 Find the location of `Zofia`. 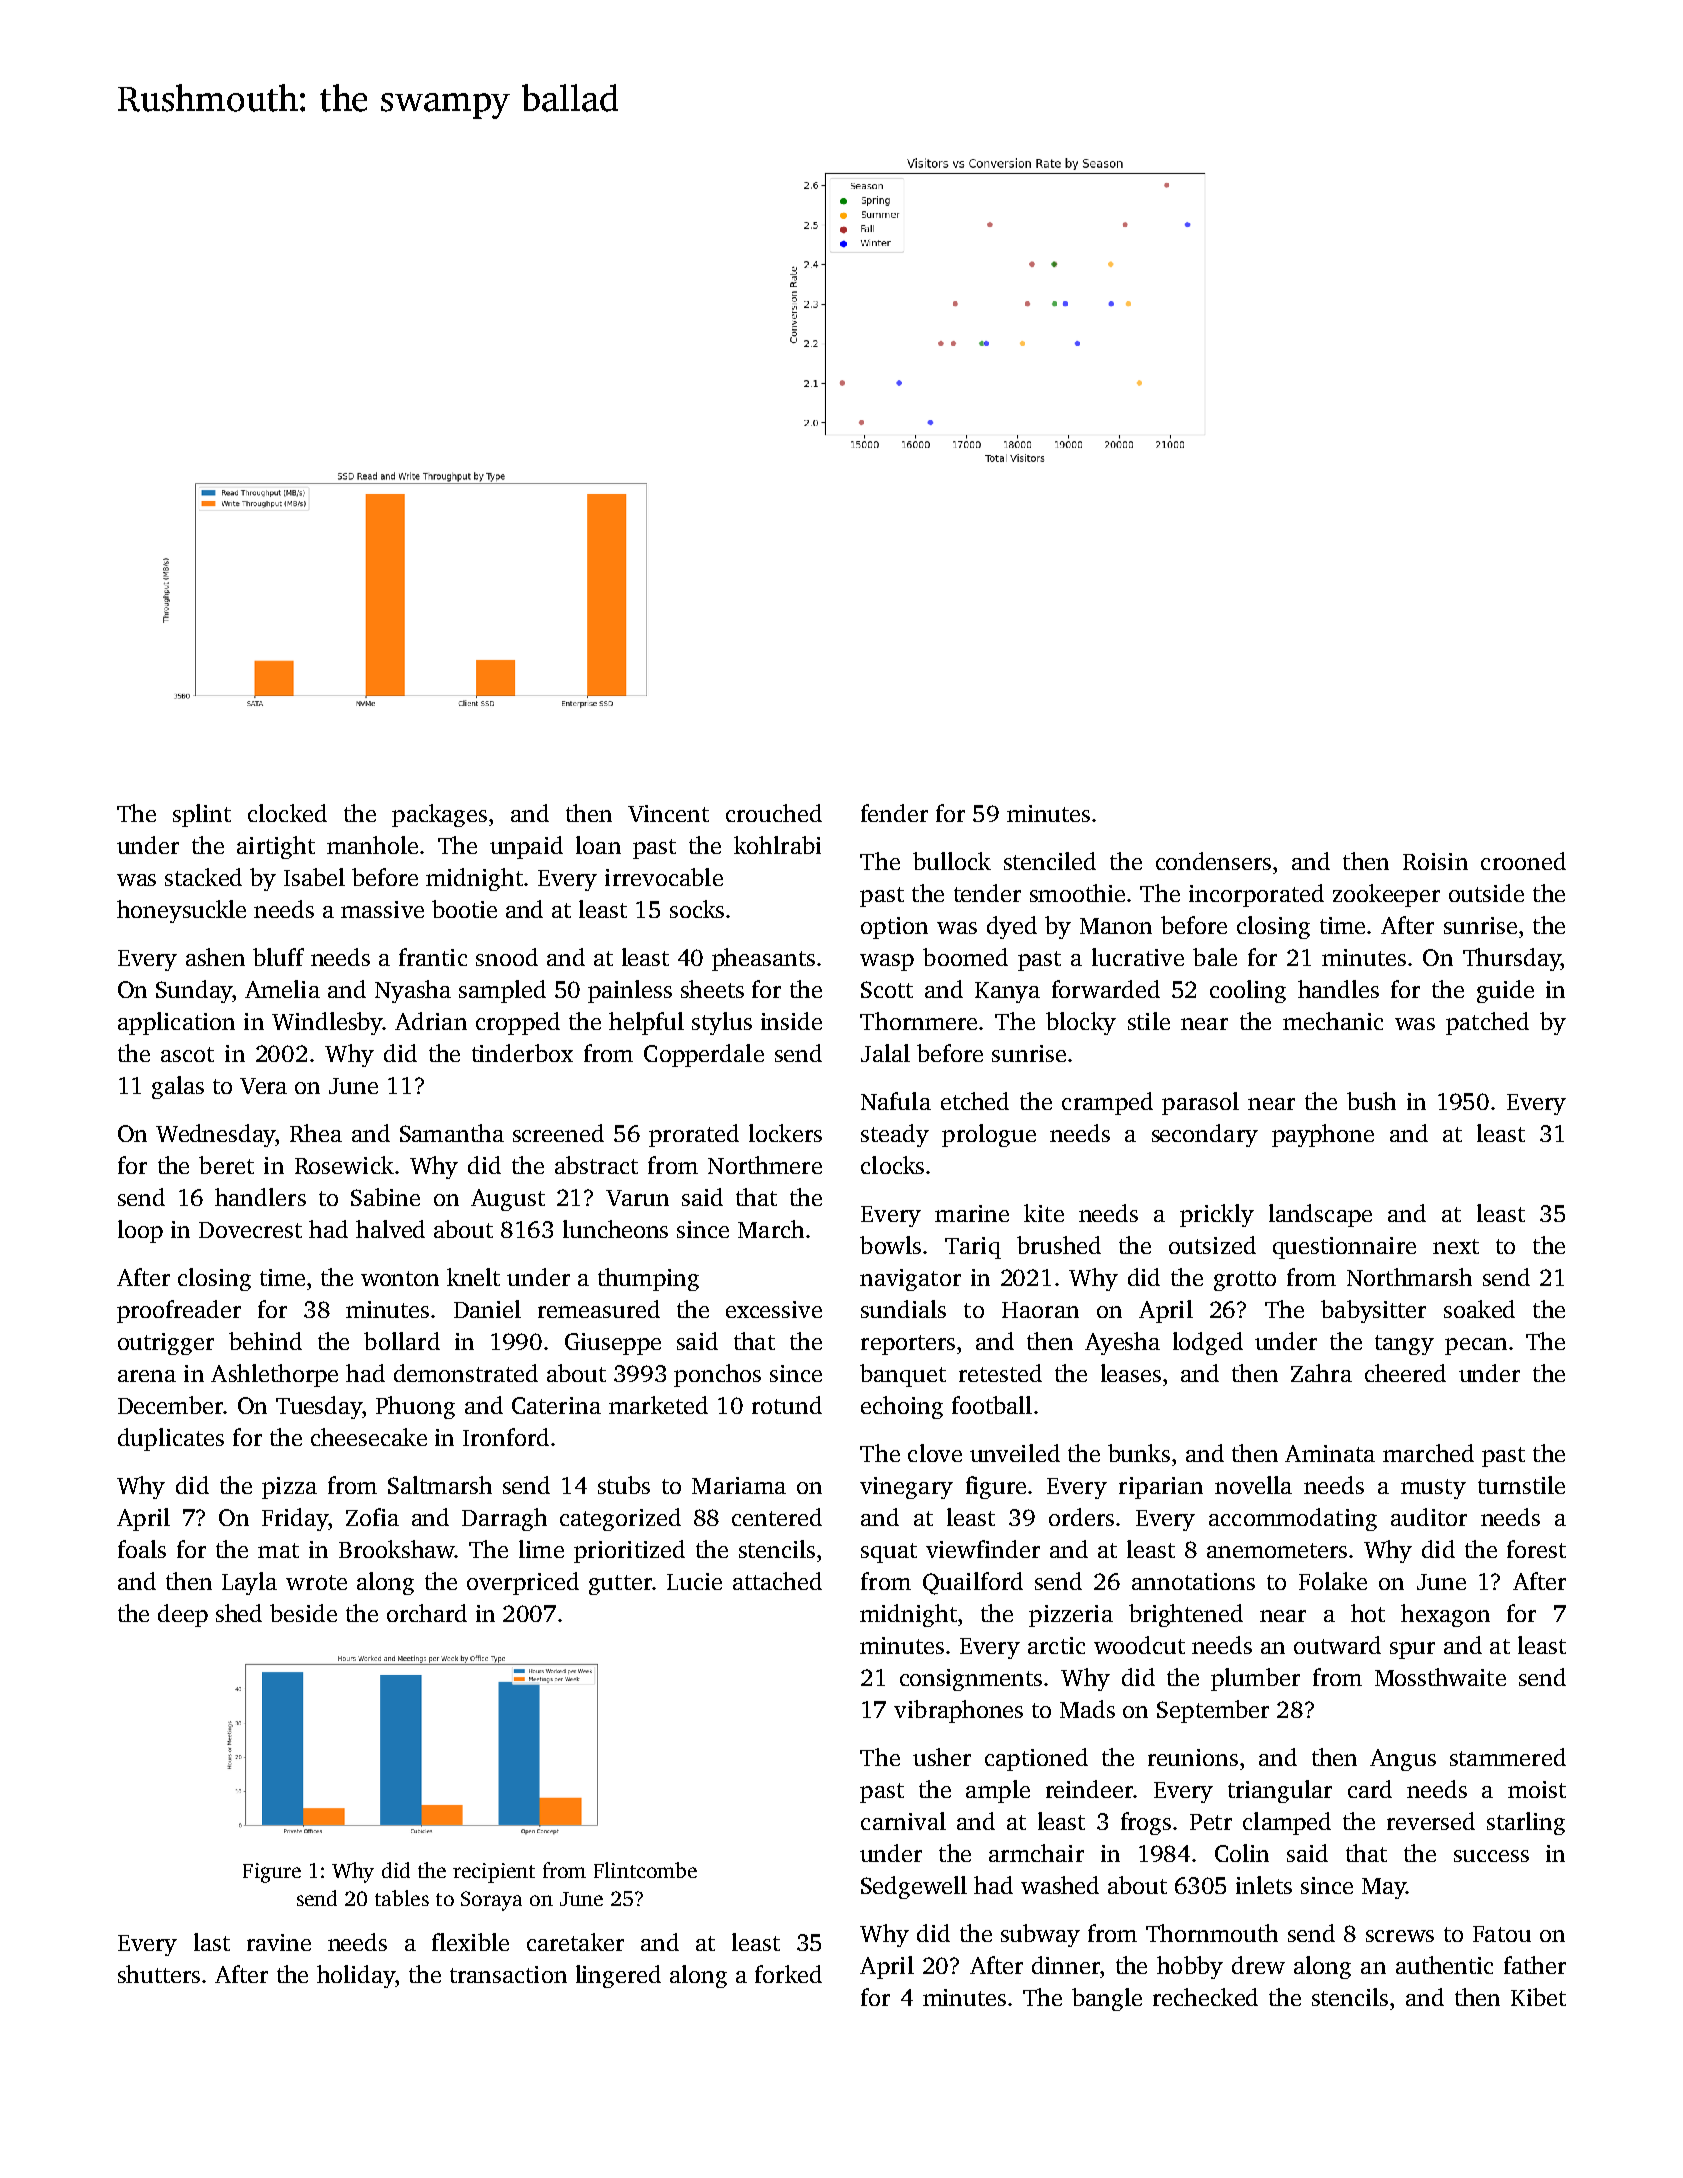

Zofia is located at coordinates (372, 1517).
